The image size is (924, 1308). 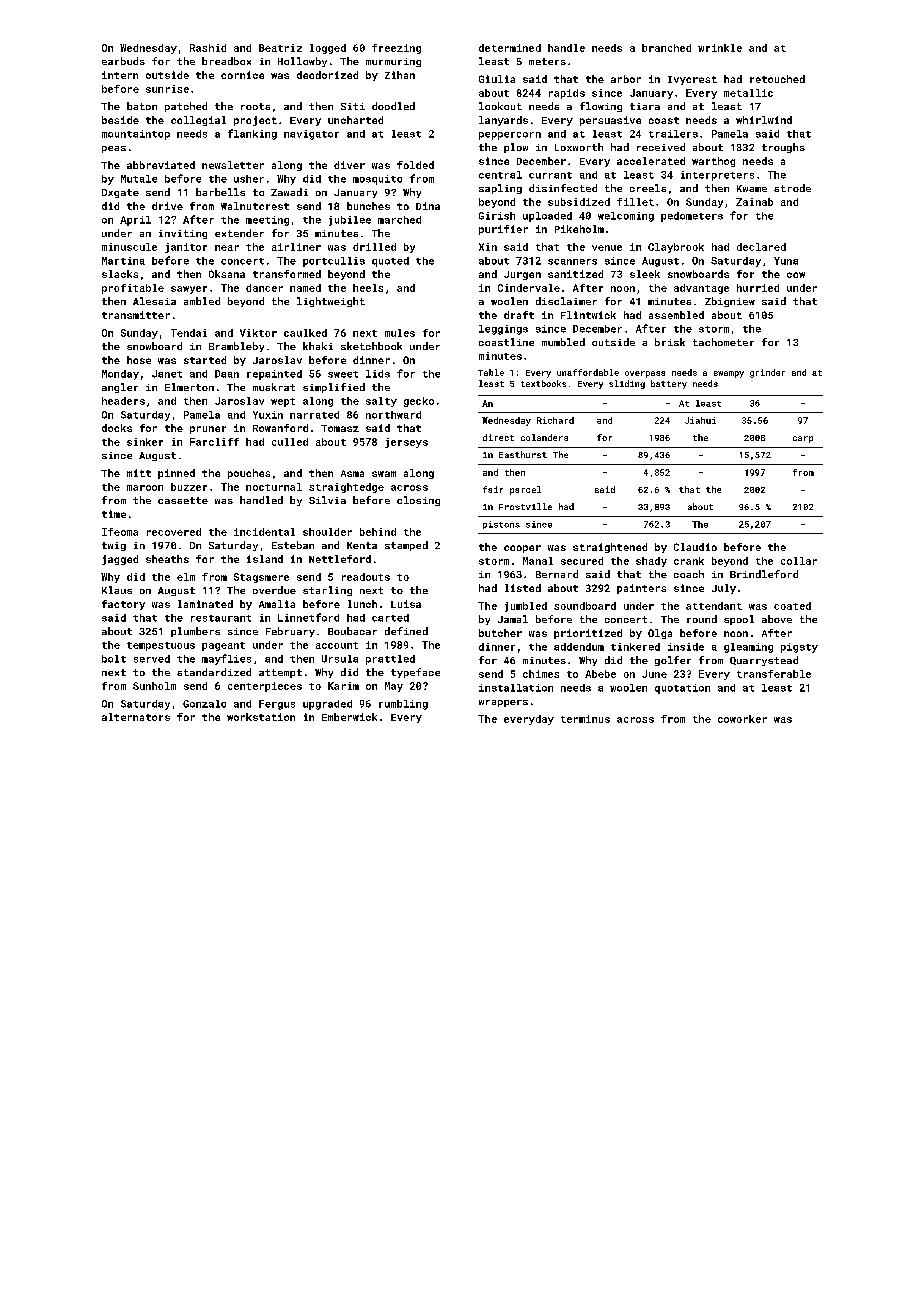 I want to click on plow, so click(x=516, y=148).
